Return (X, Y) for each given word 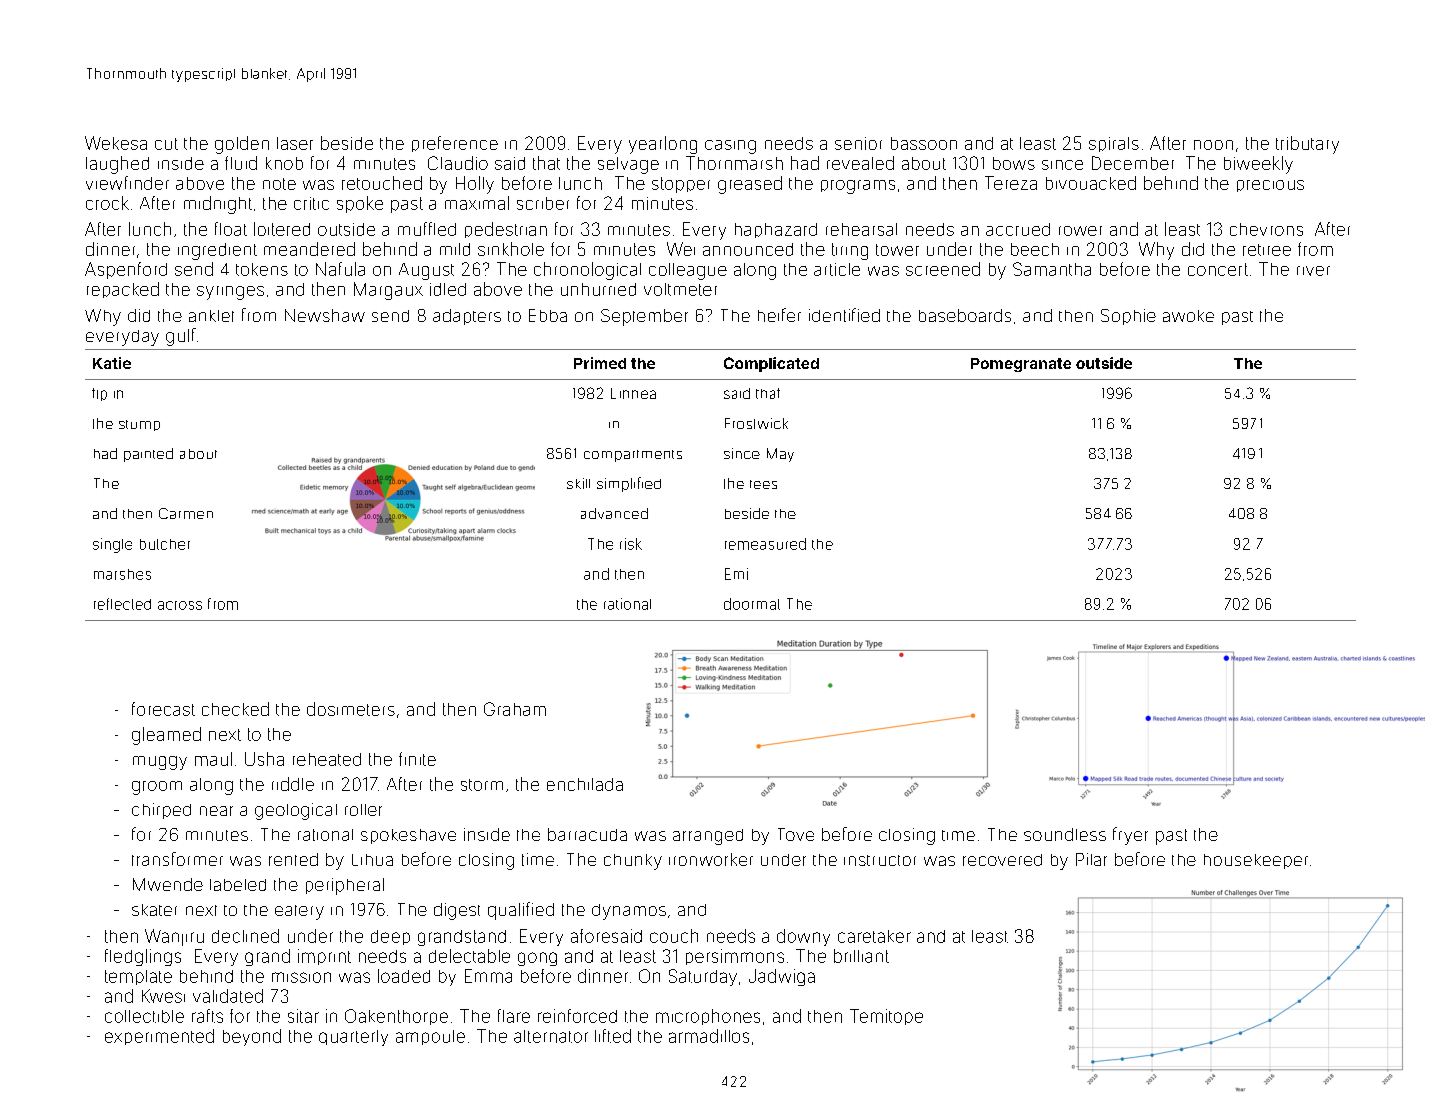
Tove (796, 834)
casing (730, 147)
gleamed (166, 736)
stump (139, 425)
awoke (1188, 316)
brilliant (861, 956)
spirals (1114, 144)
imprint (324, 957)
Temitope (886, 1017)
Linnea (633, 393)
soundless (1065, 834)
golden (242, 145)
